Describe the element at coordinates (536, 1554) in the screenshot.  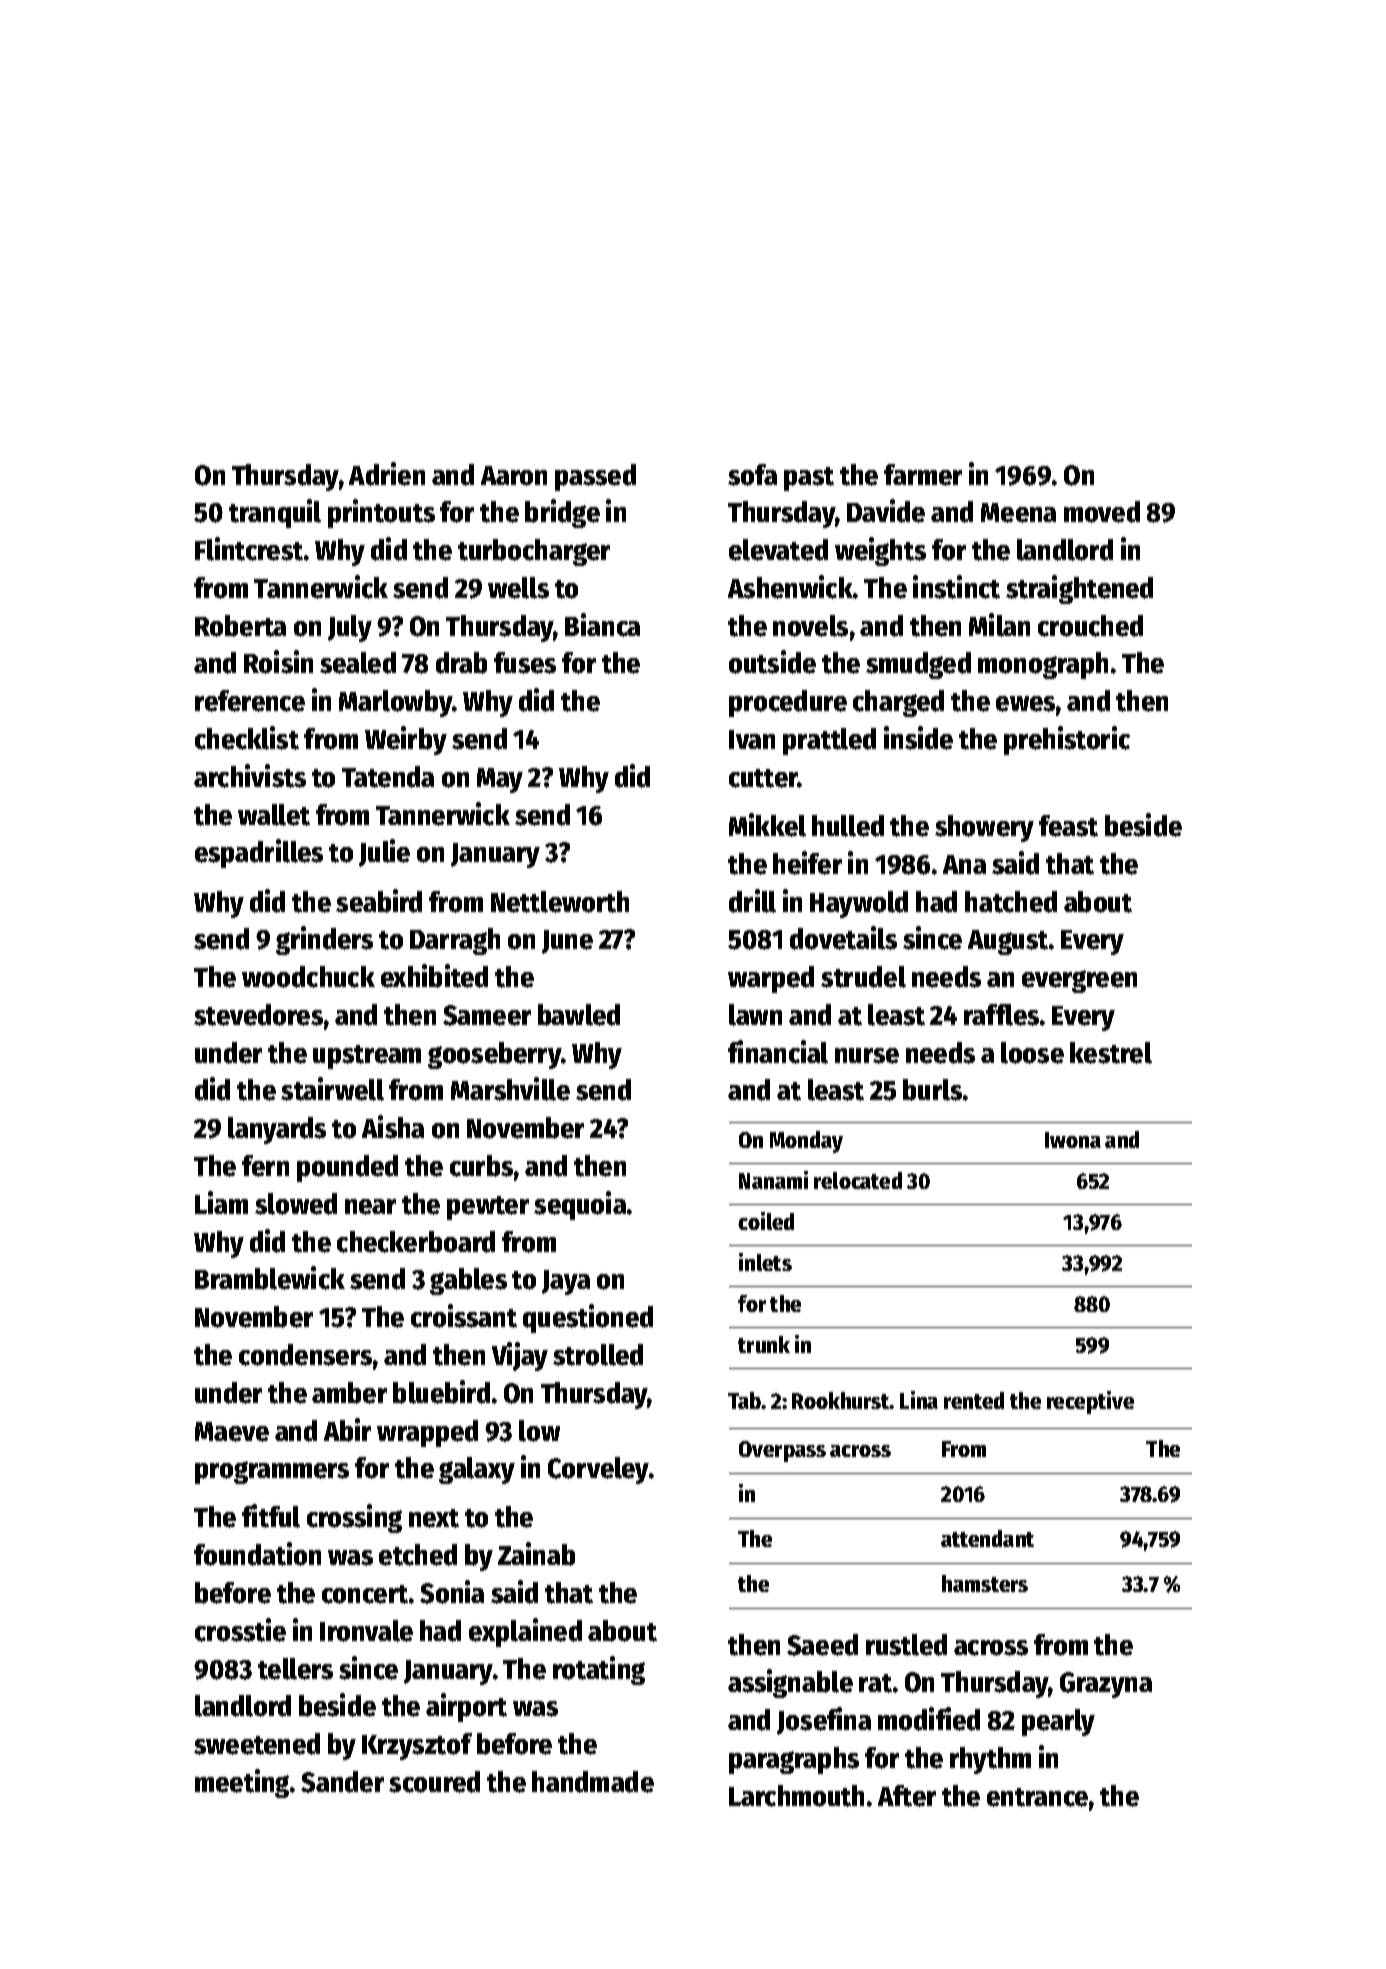
I see `Zainab` at that location.
